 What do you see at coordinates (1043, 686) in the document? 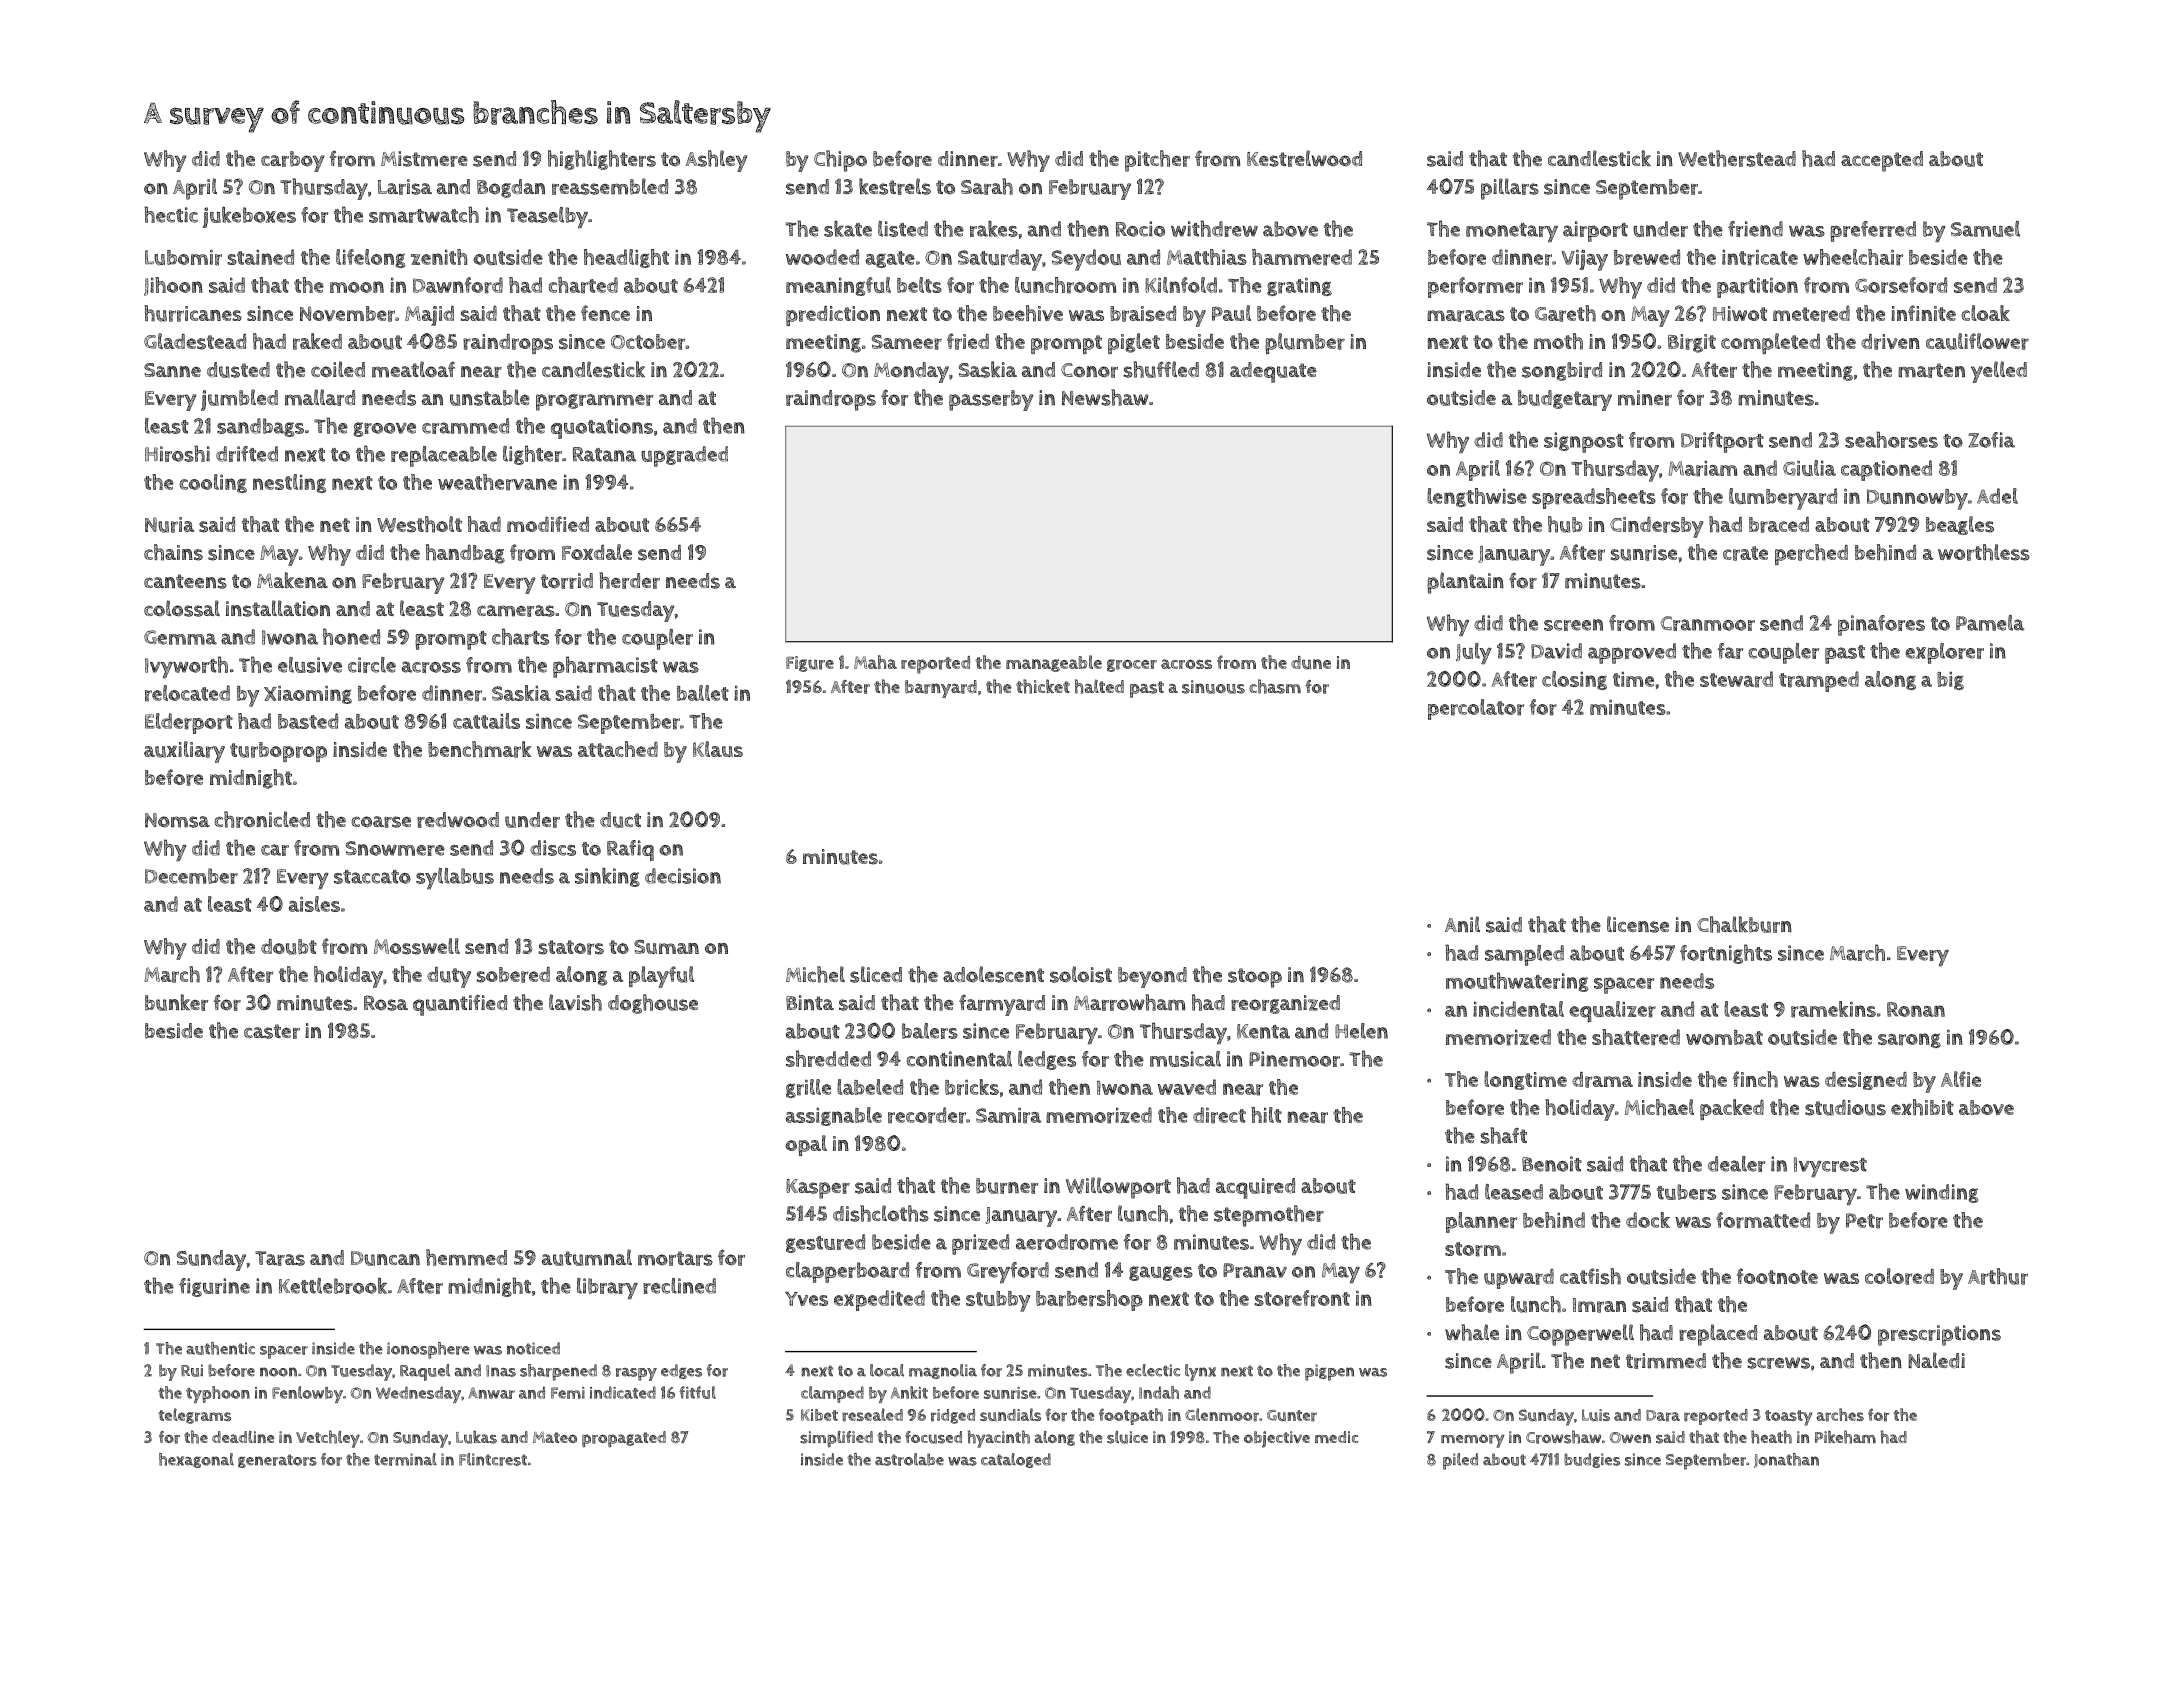
I see `thicket` at bounding box center [1043, 686].
